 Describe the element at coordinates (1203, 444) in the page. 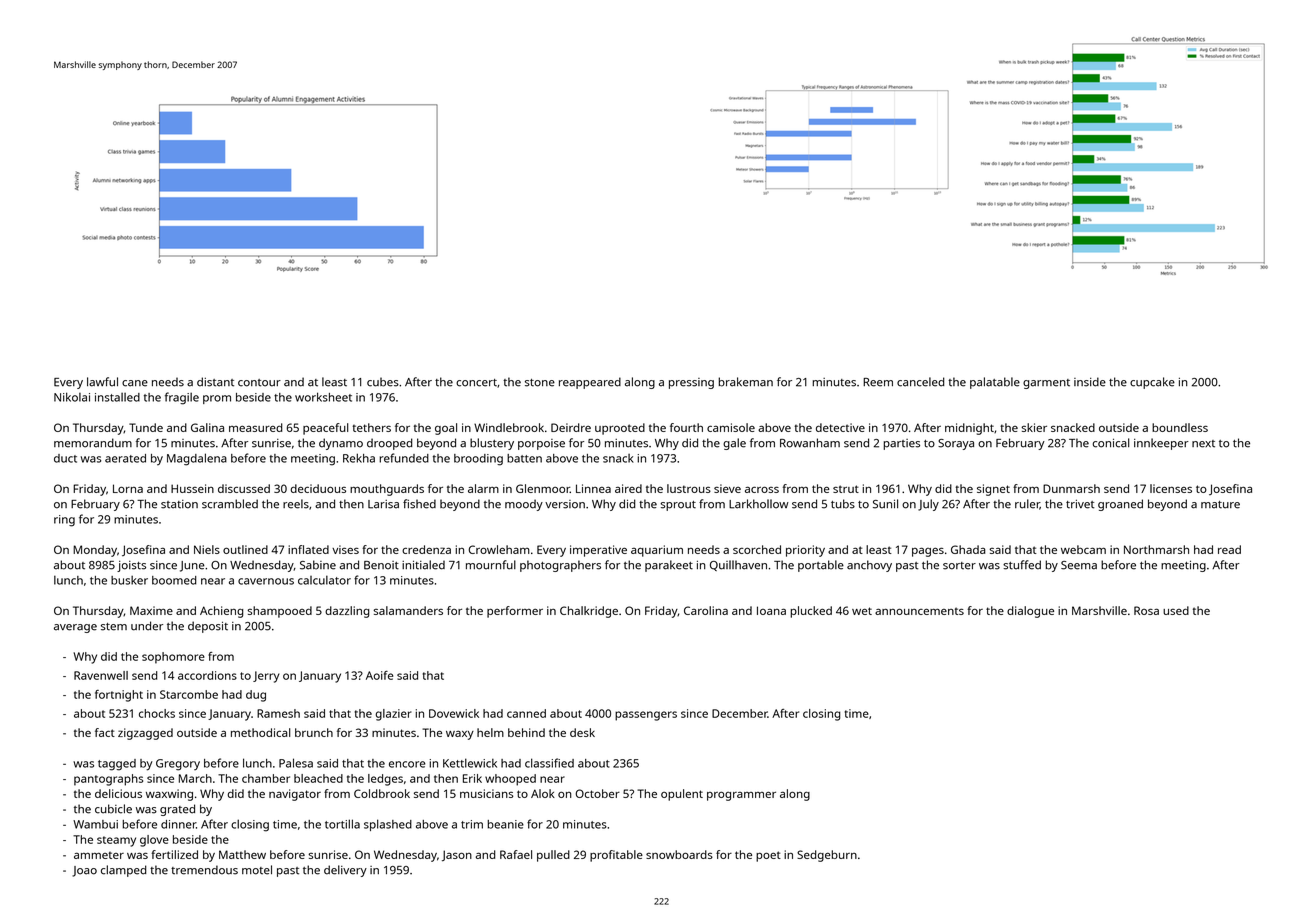

I see `next` at that location.
